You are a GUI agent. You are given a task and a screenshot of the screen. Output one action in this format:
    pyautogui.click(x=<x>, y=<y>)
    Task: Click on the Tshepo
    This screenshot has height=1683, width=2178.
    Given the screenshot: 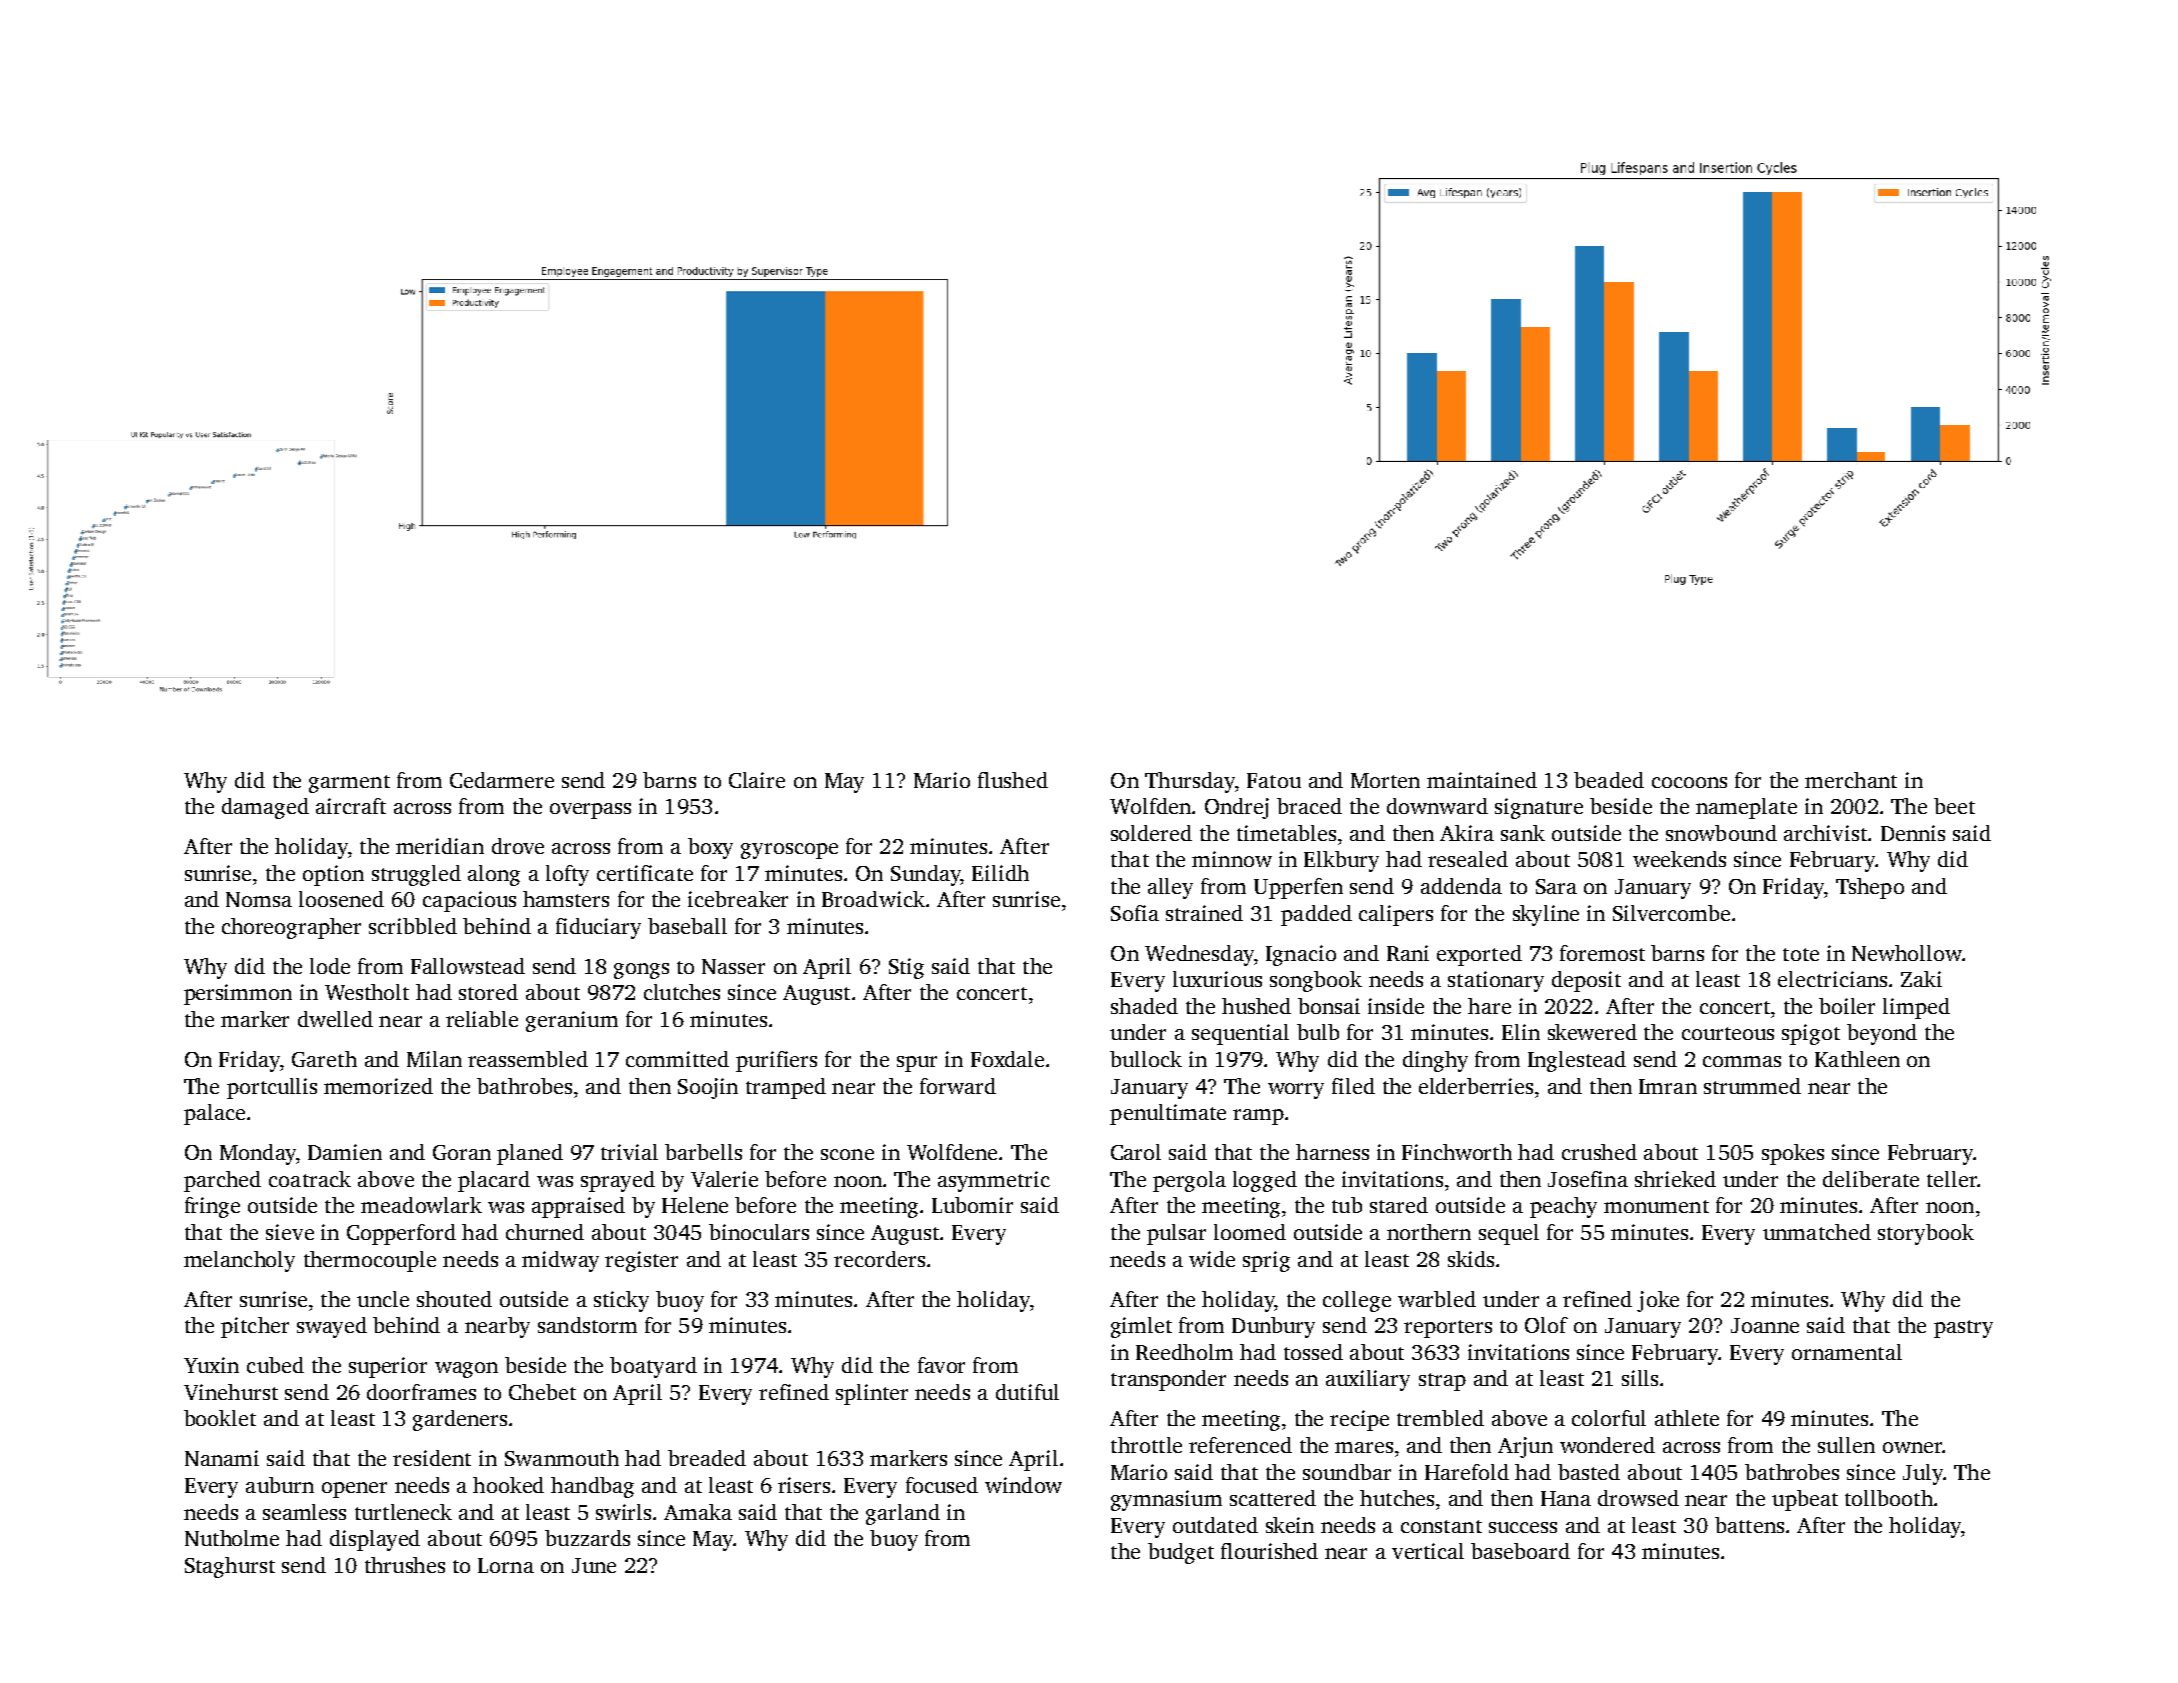 What is the action you would take?
    pyautogui.click(x=1870, y=888)
